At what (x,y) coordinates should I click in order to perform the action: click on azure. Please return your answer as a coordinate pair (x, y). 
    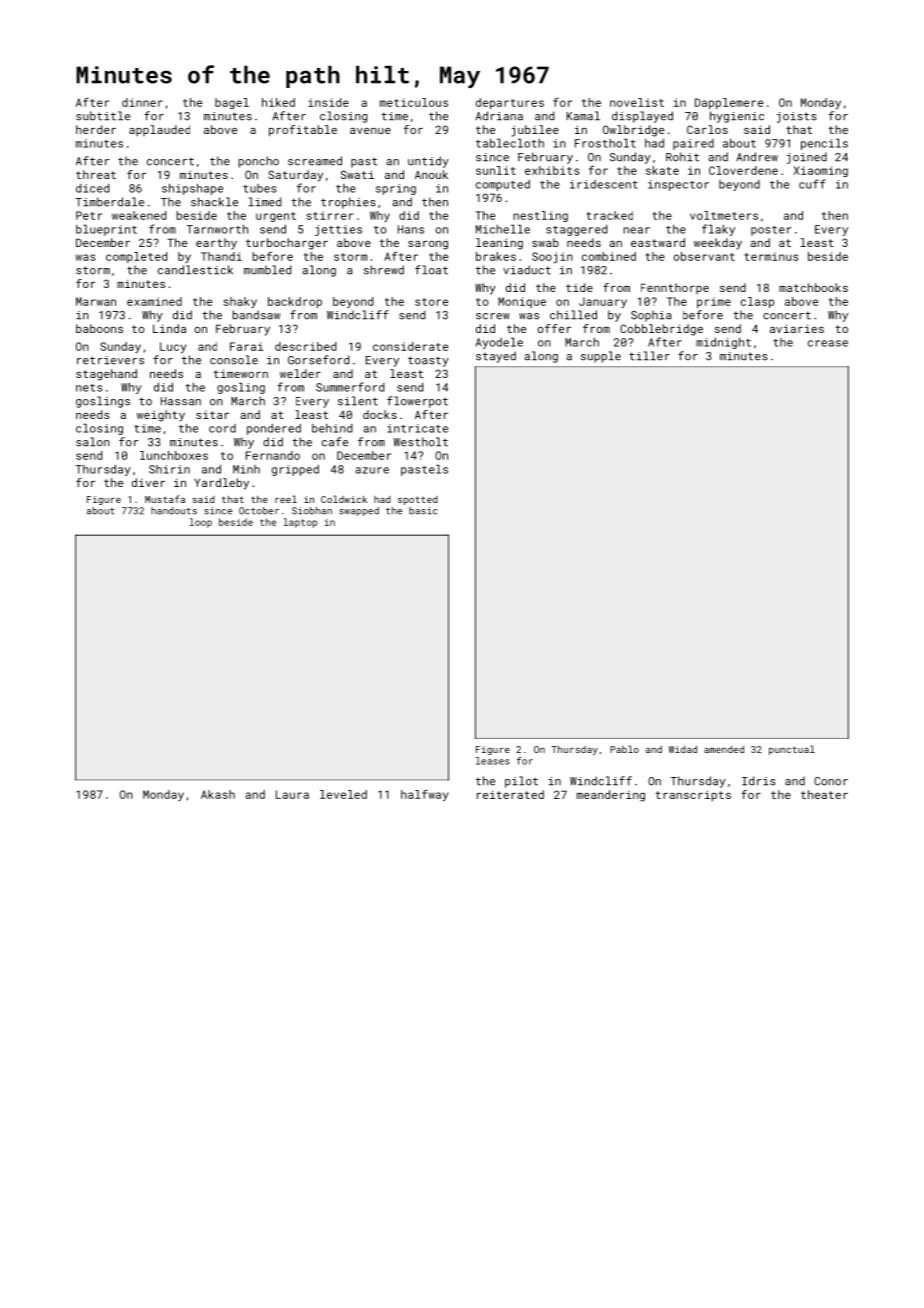
    Looking at the image, I should click on (372, 470).
